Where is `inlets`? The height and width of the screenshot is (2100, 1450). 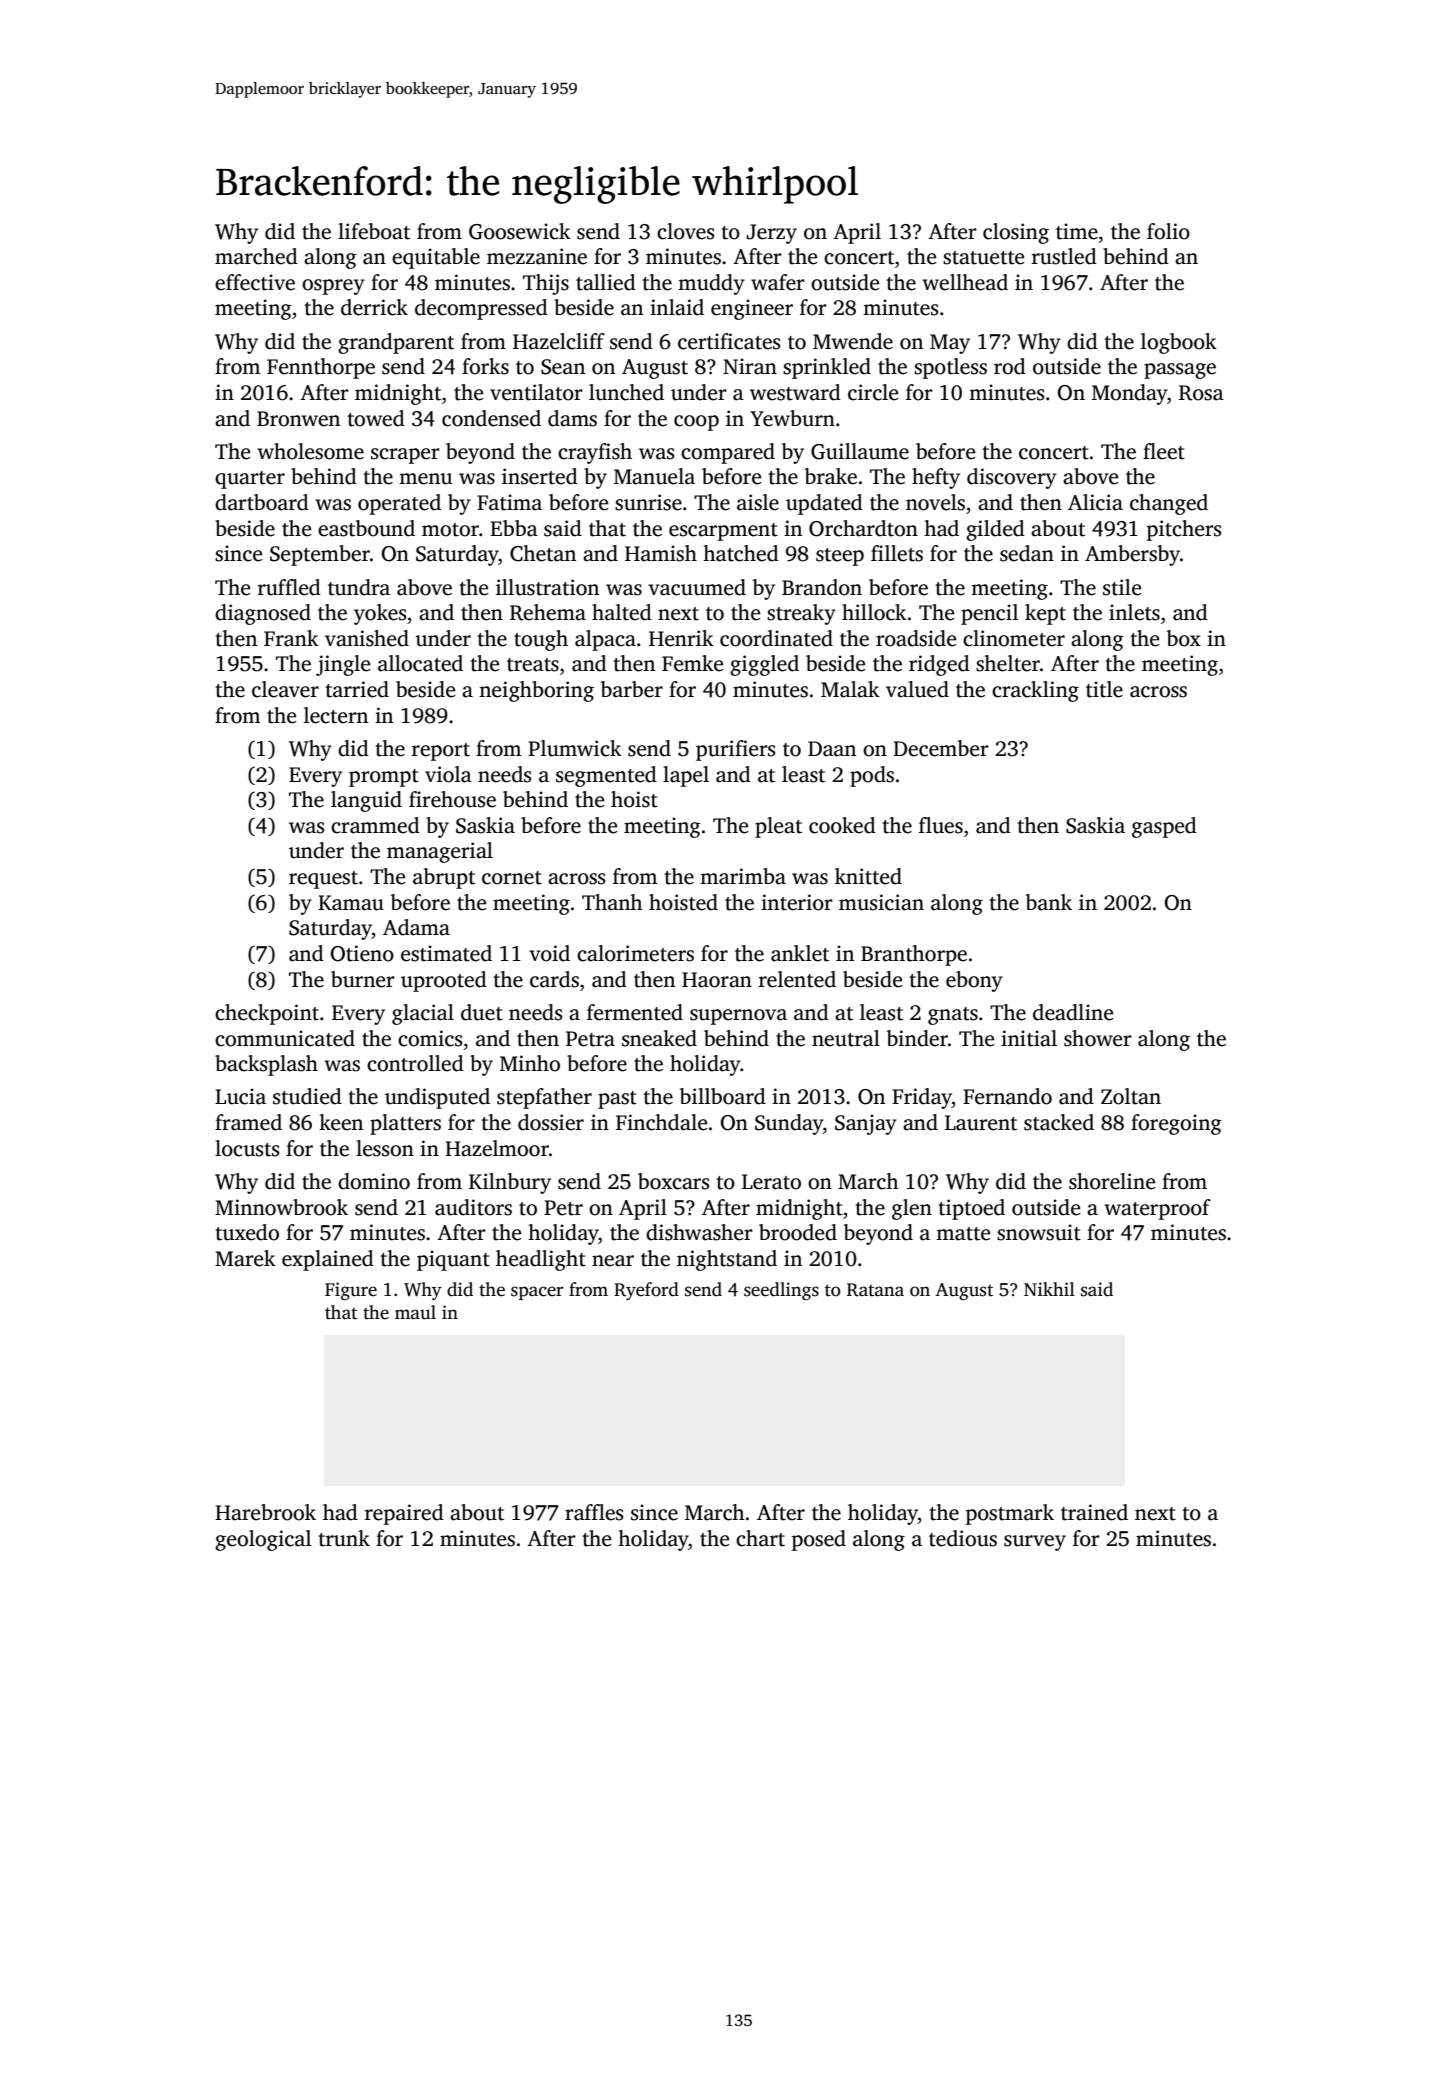 inlets is located at coordinates (1134, 612).
